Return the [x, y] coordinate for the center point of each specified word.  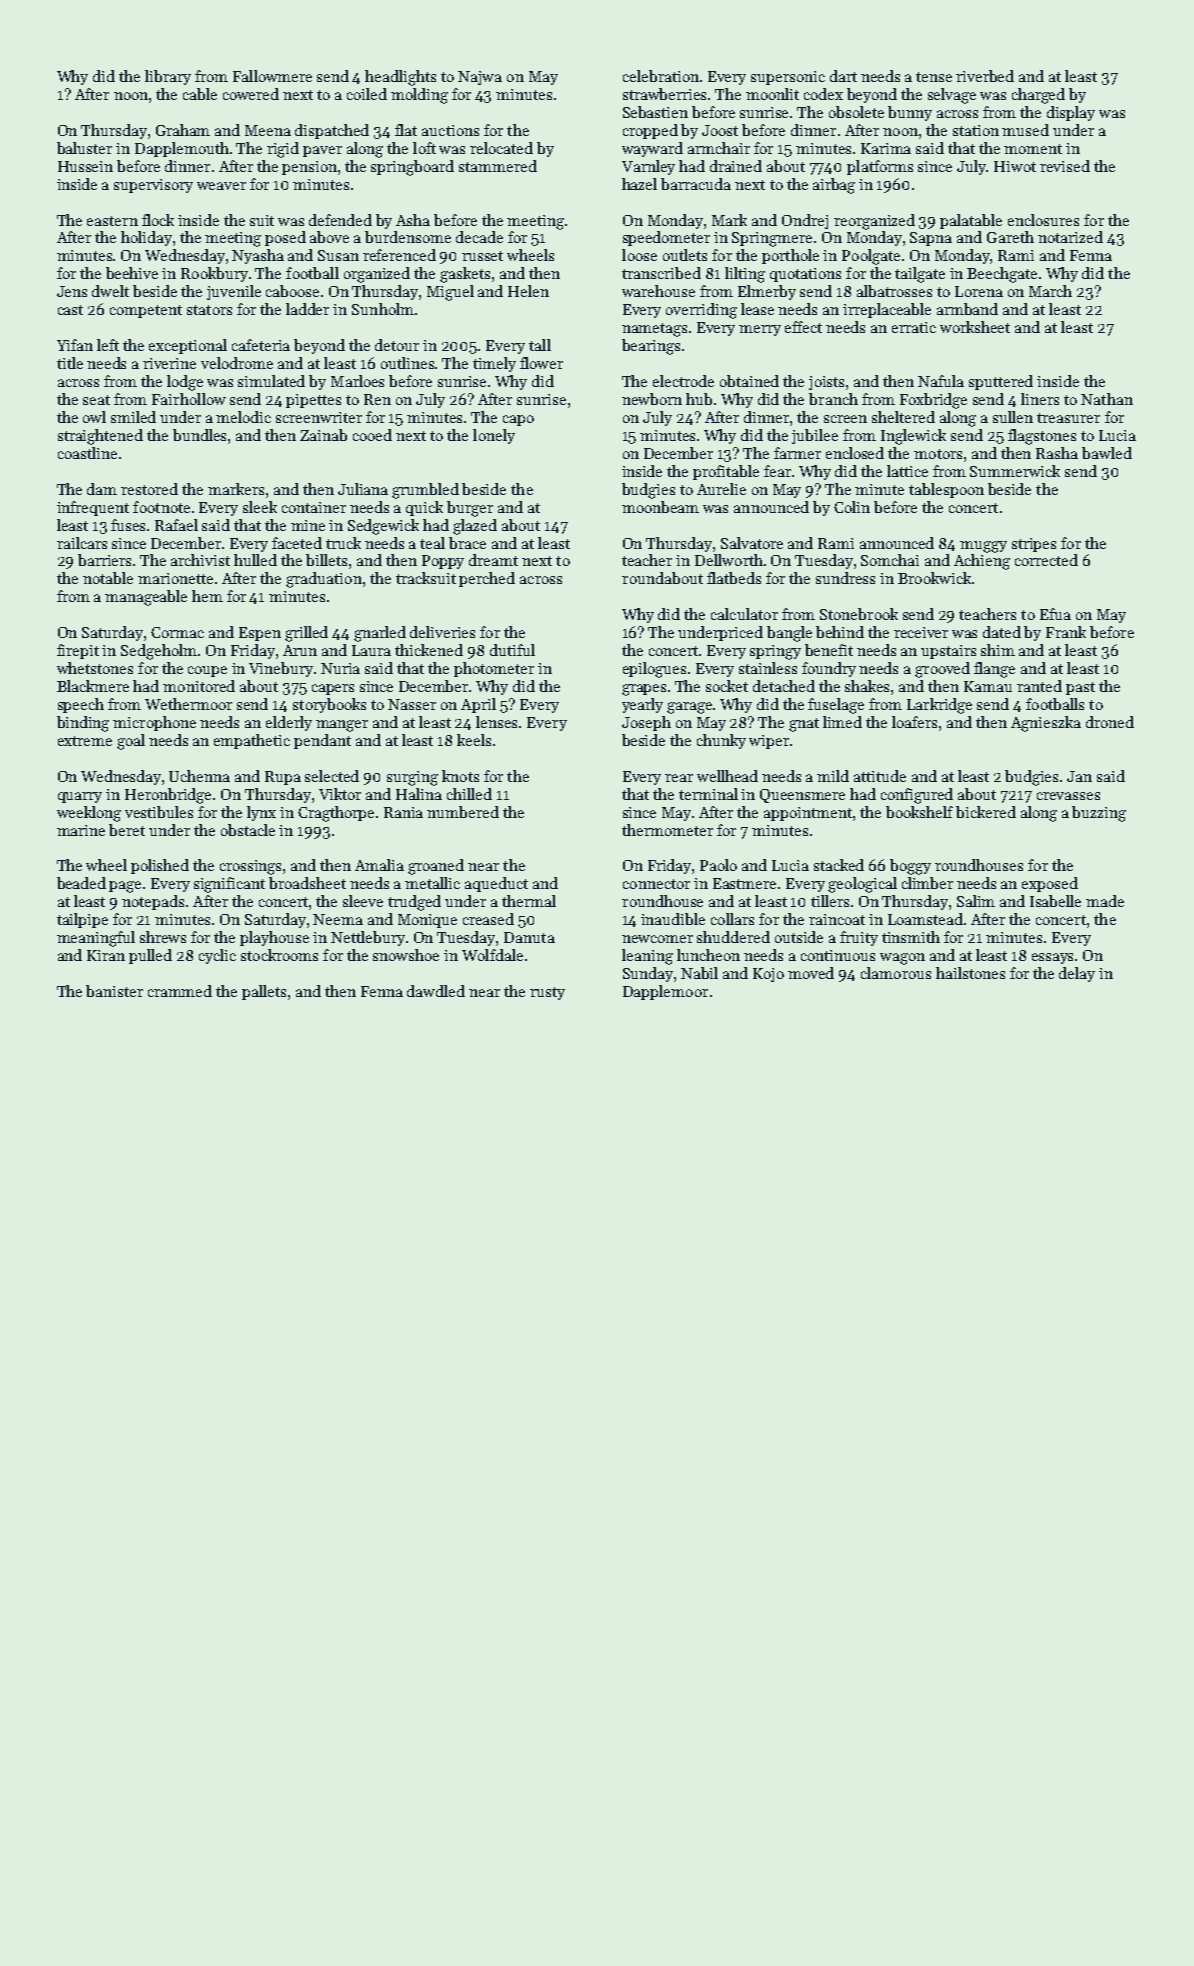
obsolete [856, 112]
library [168, 77]
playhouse [274, 938]
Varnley [648, 167]
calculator [744, 614]
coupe [207, 671]
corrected [1046, 560]
